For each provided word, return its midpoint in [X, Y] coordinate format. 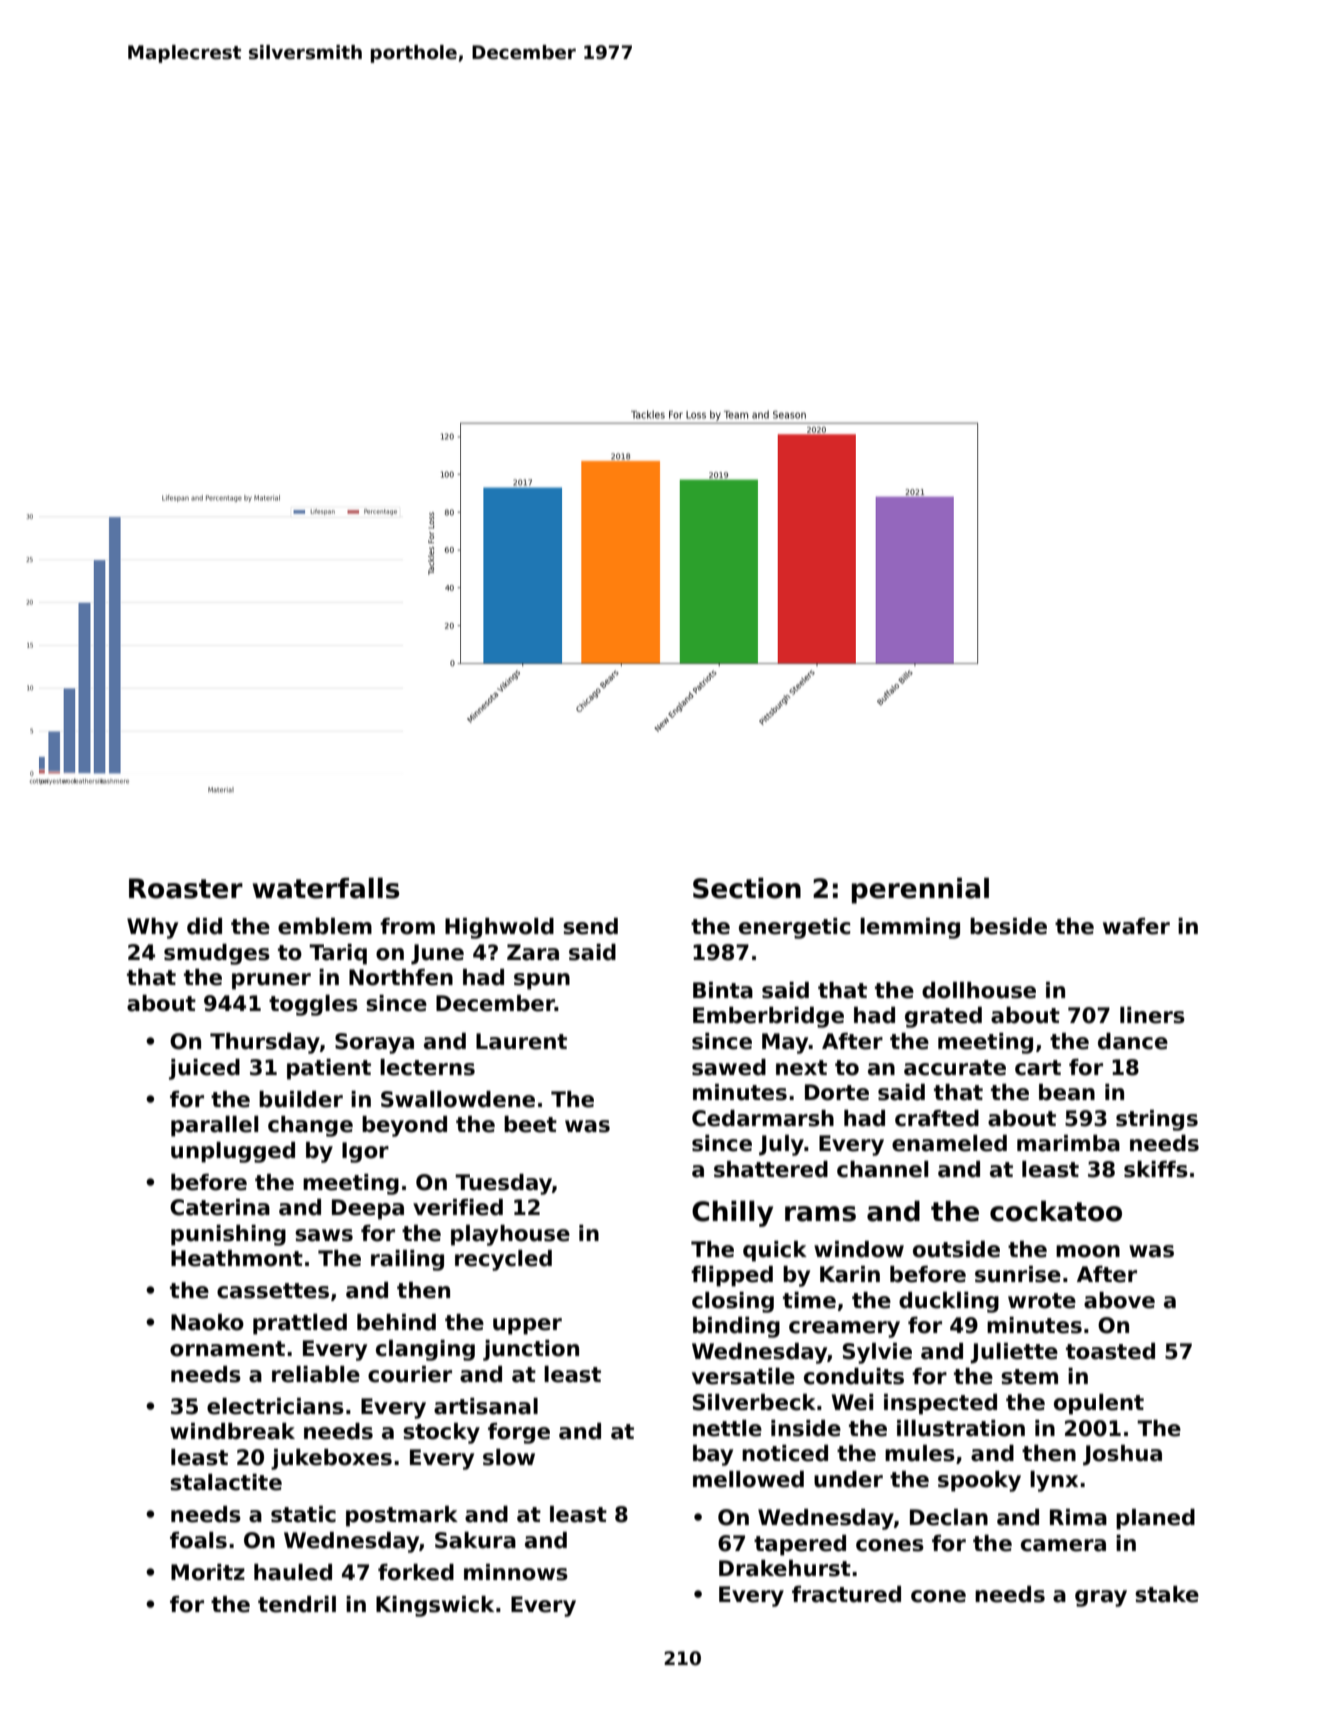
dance [1133, 1041]
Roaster [186, 888]
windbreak [232, 1431]
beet [530, 1124]
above [1119, 1300]
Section [747, 888]
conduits [854, 1376]
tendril [297, 1604]
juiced [204, 1069]
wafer [1136, 926]
